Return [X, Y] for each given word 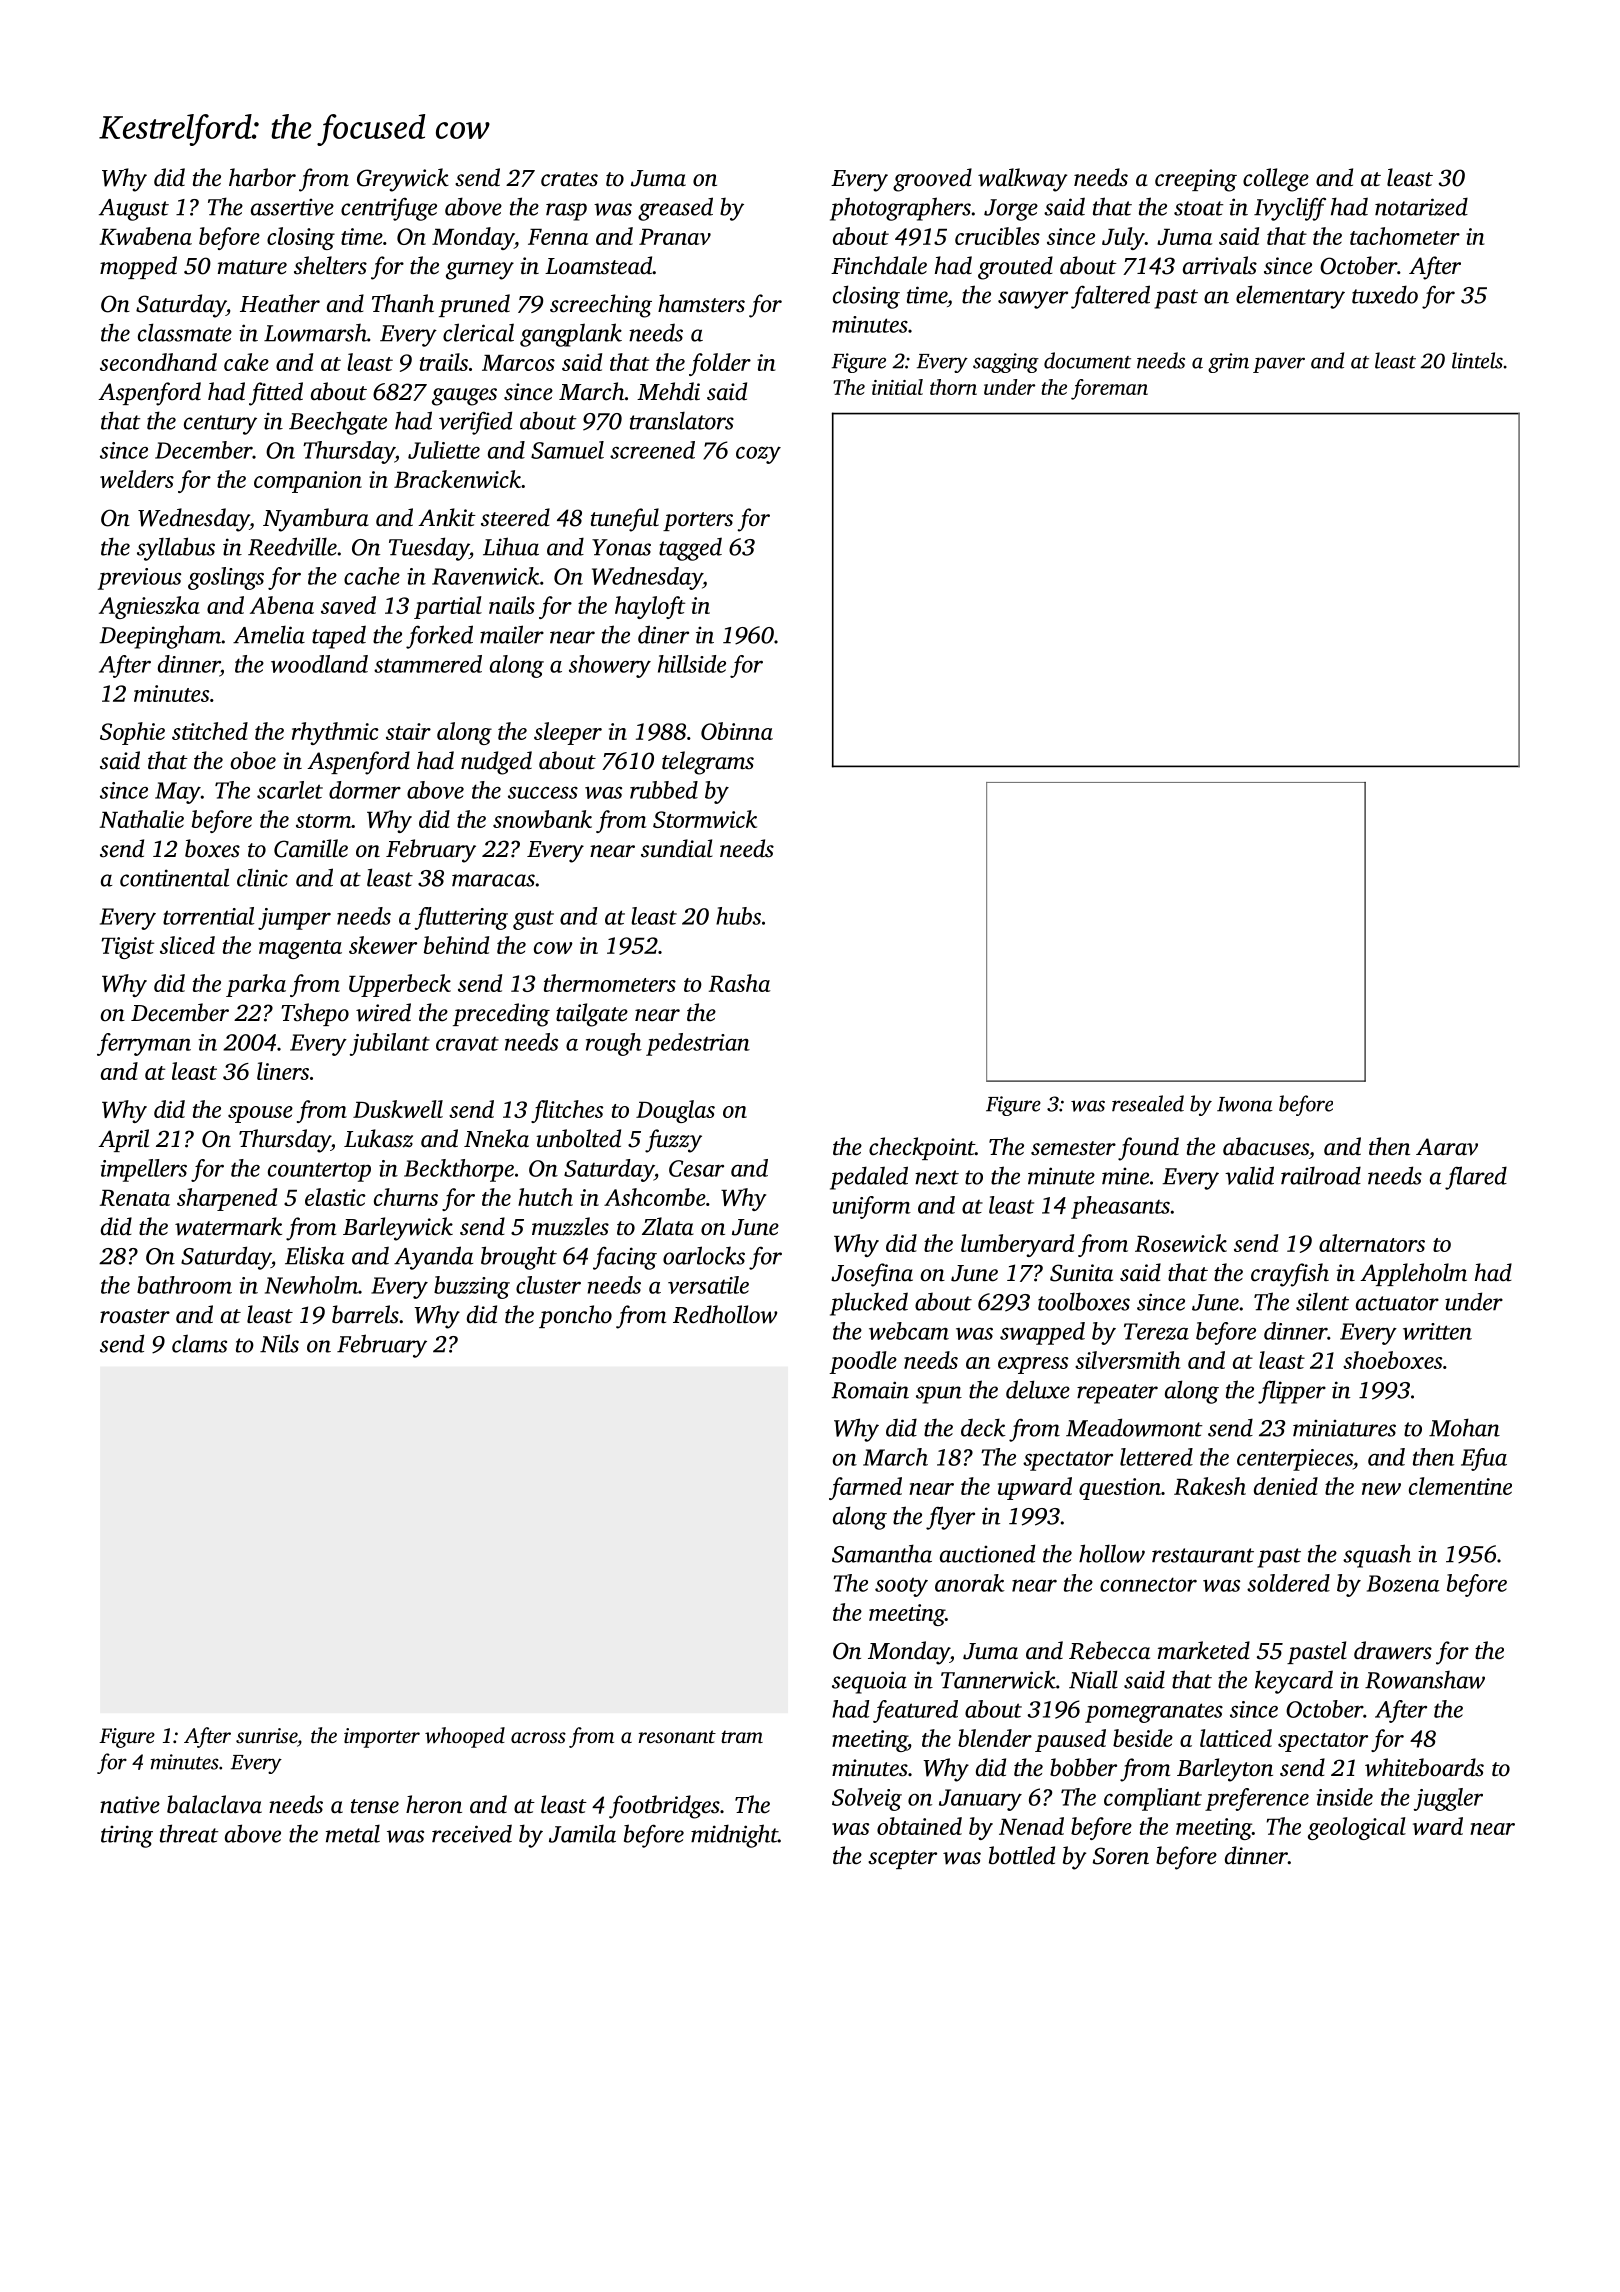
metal [353, 1833]
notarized [1421, 206]
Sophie [132, 733]
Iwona [1245, 1104]
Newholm [311, 1285]
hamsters [701, 303]
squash [1377, 1556]
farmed [865, 1488]
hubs [738, 916]
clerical [478, 332]
